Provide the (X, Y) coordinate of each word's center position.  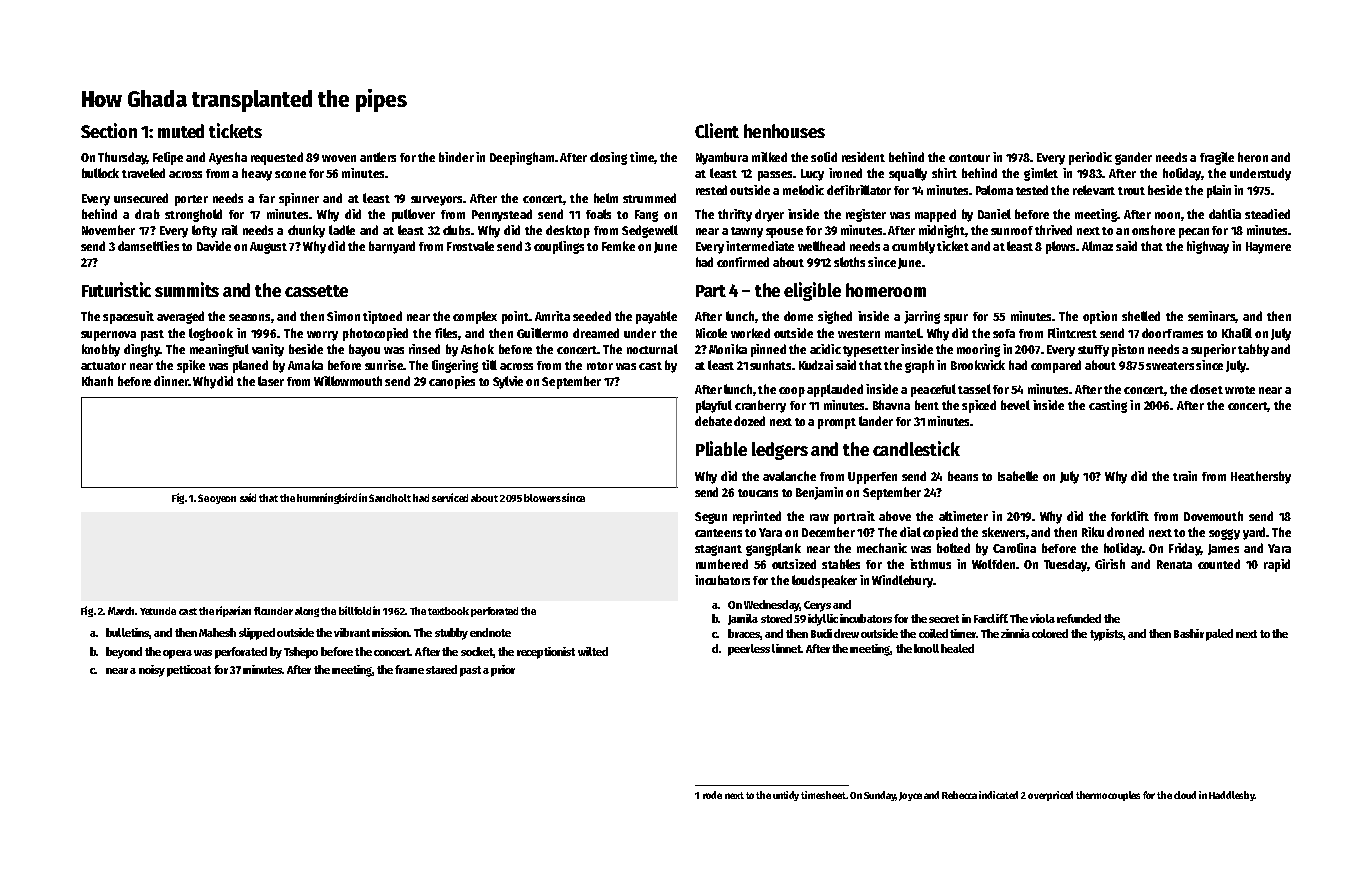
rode (712, 795)
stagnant (718, 550)
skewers (1003, 532)
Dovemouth (1213, 516)
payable (656, 317)
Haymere (1268, 248)
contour (969, 158)
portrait (854, 517)
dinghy (142, 350)
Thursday (122, 158)
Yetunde (158, 611)
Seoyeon (217, 499)
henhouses (784, 131)
